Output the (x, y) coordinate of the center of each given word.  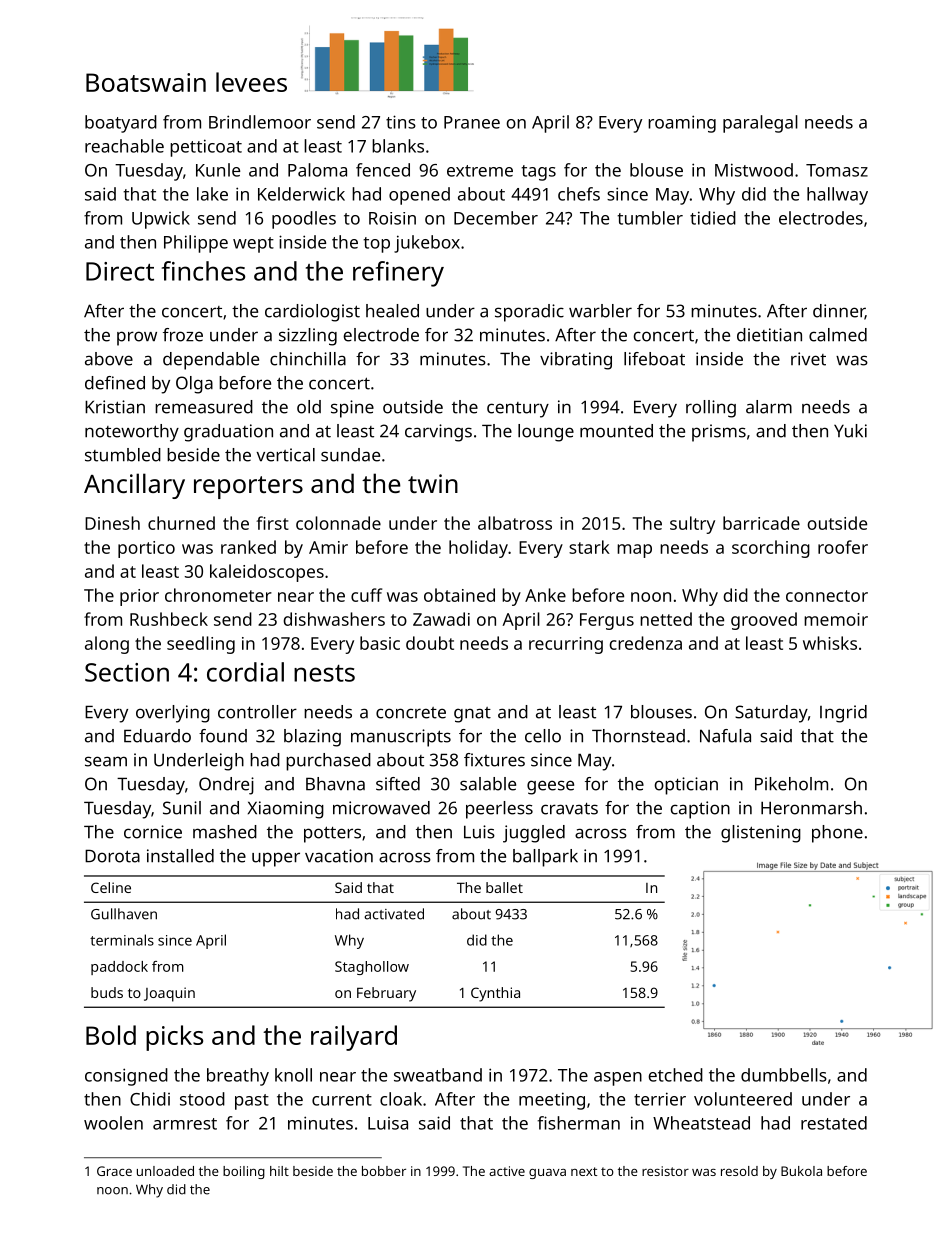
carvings (438, 433)
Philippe (196, 244)
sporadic (529, 313)
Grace (114, 1171)
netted (666, 619)
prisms (719, 433)
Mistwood (754, 170)
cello (543, 736)
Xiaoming (286, 810)
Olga (194, 385)
